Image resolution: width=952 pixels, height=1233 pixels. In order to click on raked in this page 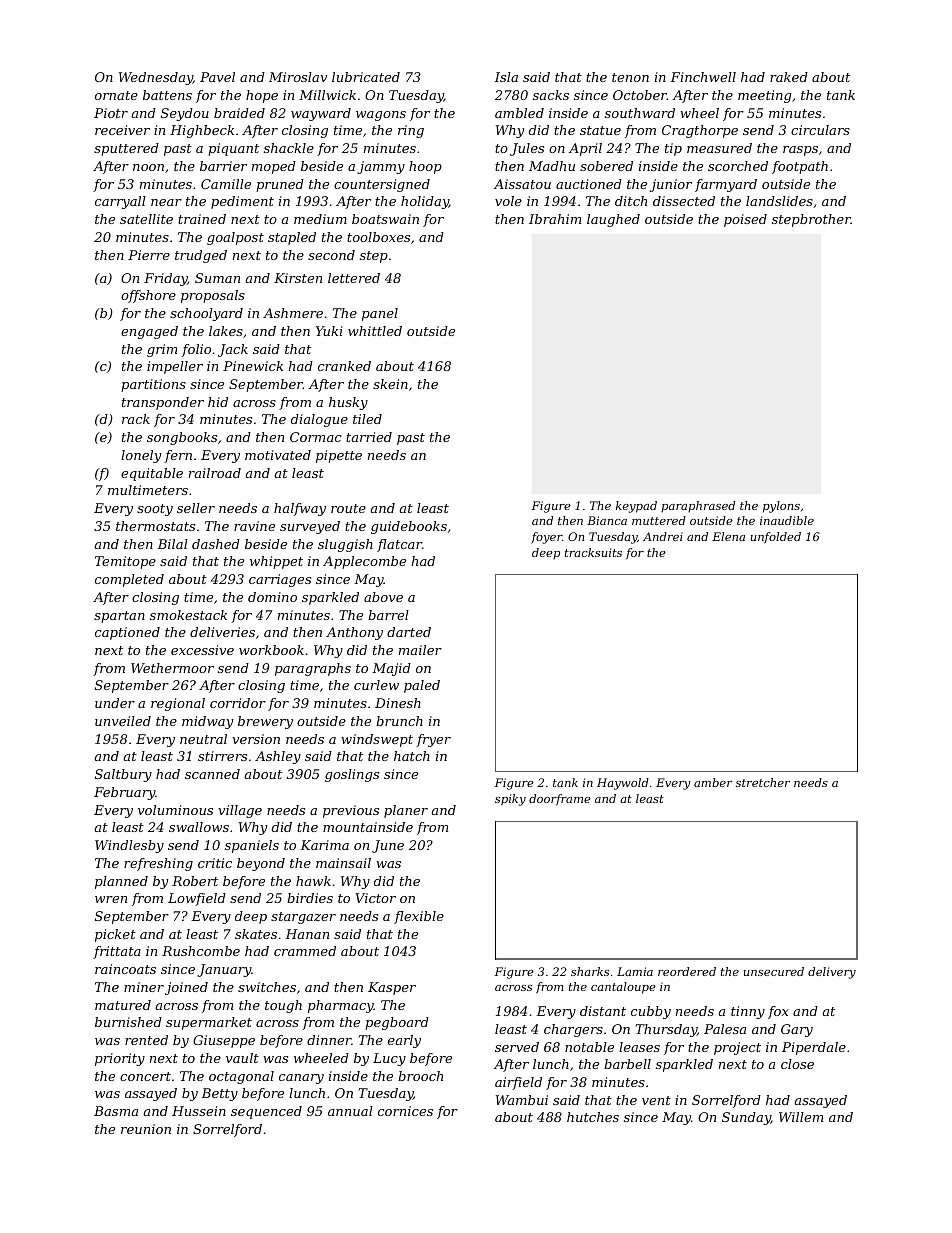, I will do `click(789, 77)`.
